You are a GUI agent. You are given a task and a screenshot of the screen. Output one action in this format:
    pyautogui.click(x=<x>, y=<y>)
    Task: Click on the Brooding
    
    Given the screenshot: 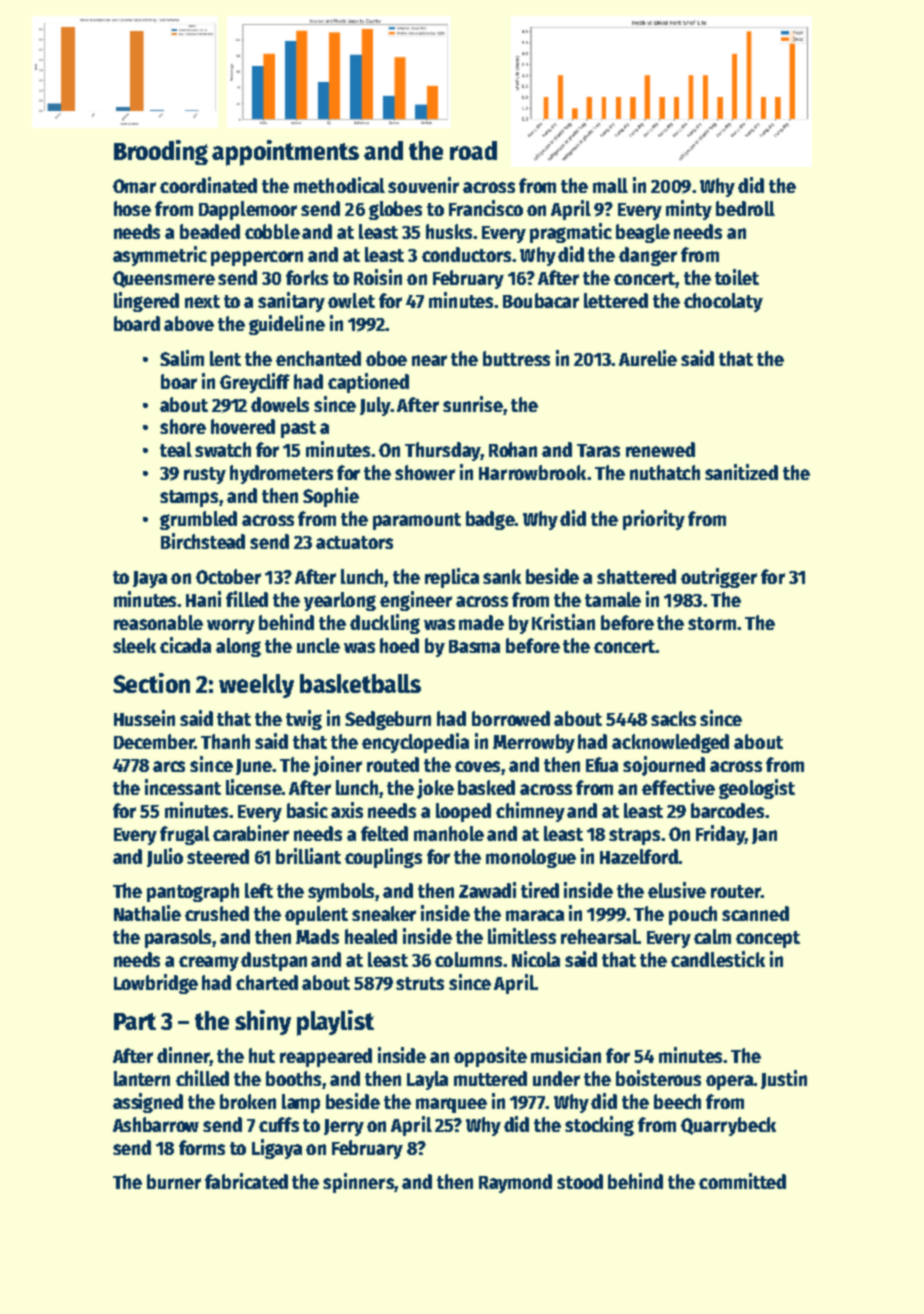 What is the action you would take?
    pyautogui.click(x=161, y=152)
